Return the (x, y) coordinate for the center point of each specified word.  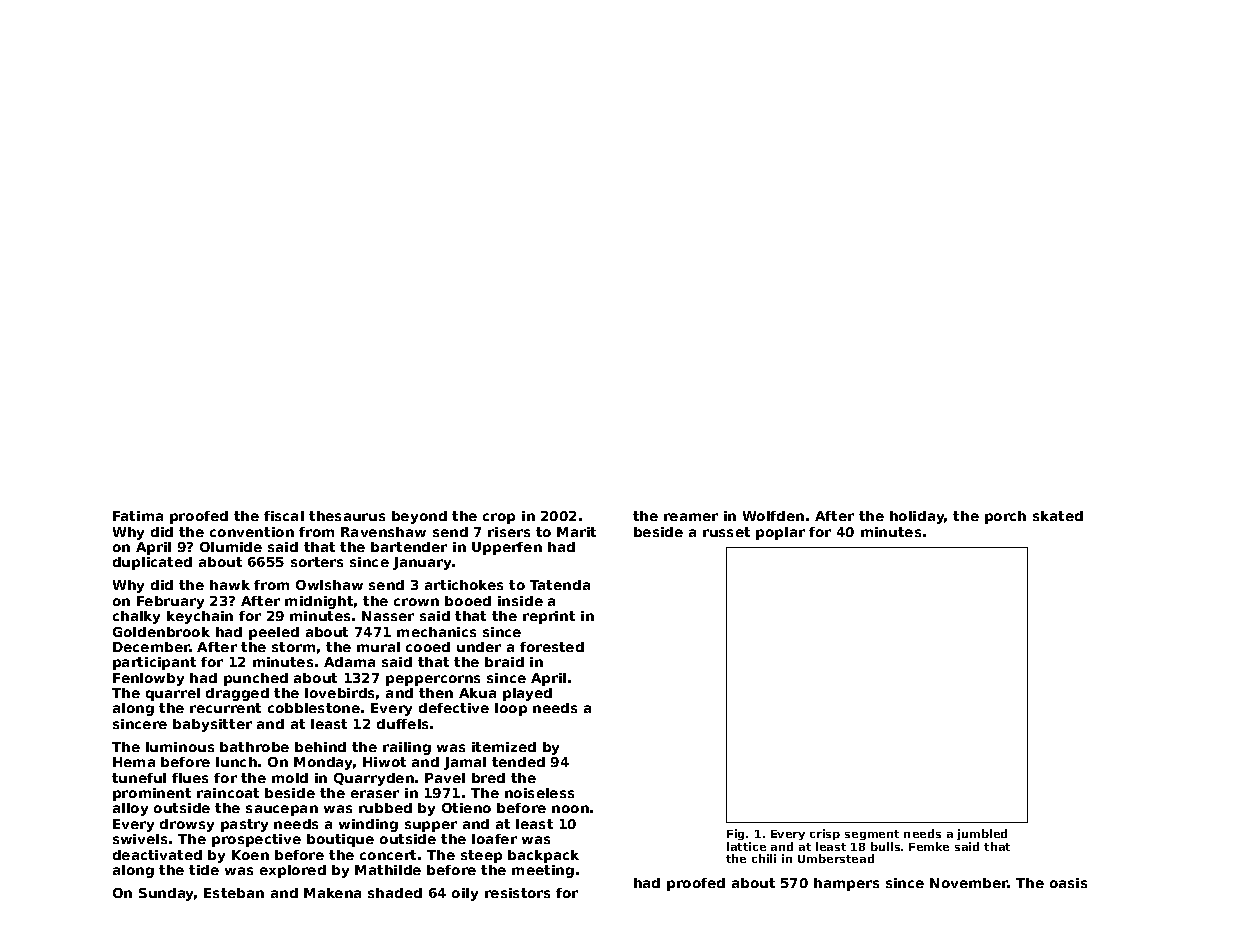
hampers (846, 884)
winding (368, 825)
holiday (917, 517)
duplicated (152, 563)
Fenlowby (148, 679)
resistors (517, 893)
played (527, 694)
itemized (504, 747)
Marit (576, 532)
